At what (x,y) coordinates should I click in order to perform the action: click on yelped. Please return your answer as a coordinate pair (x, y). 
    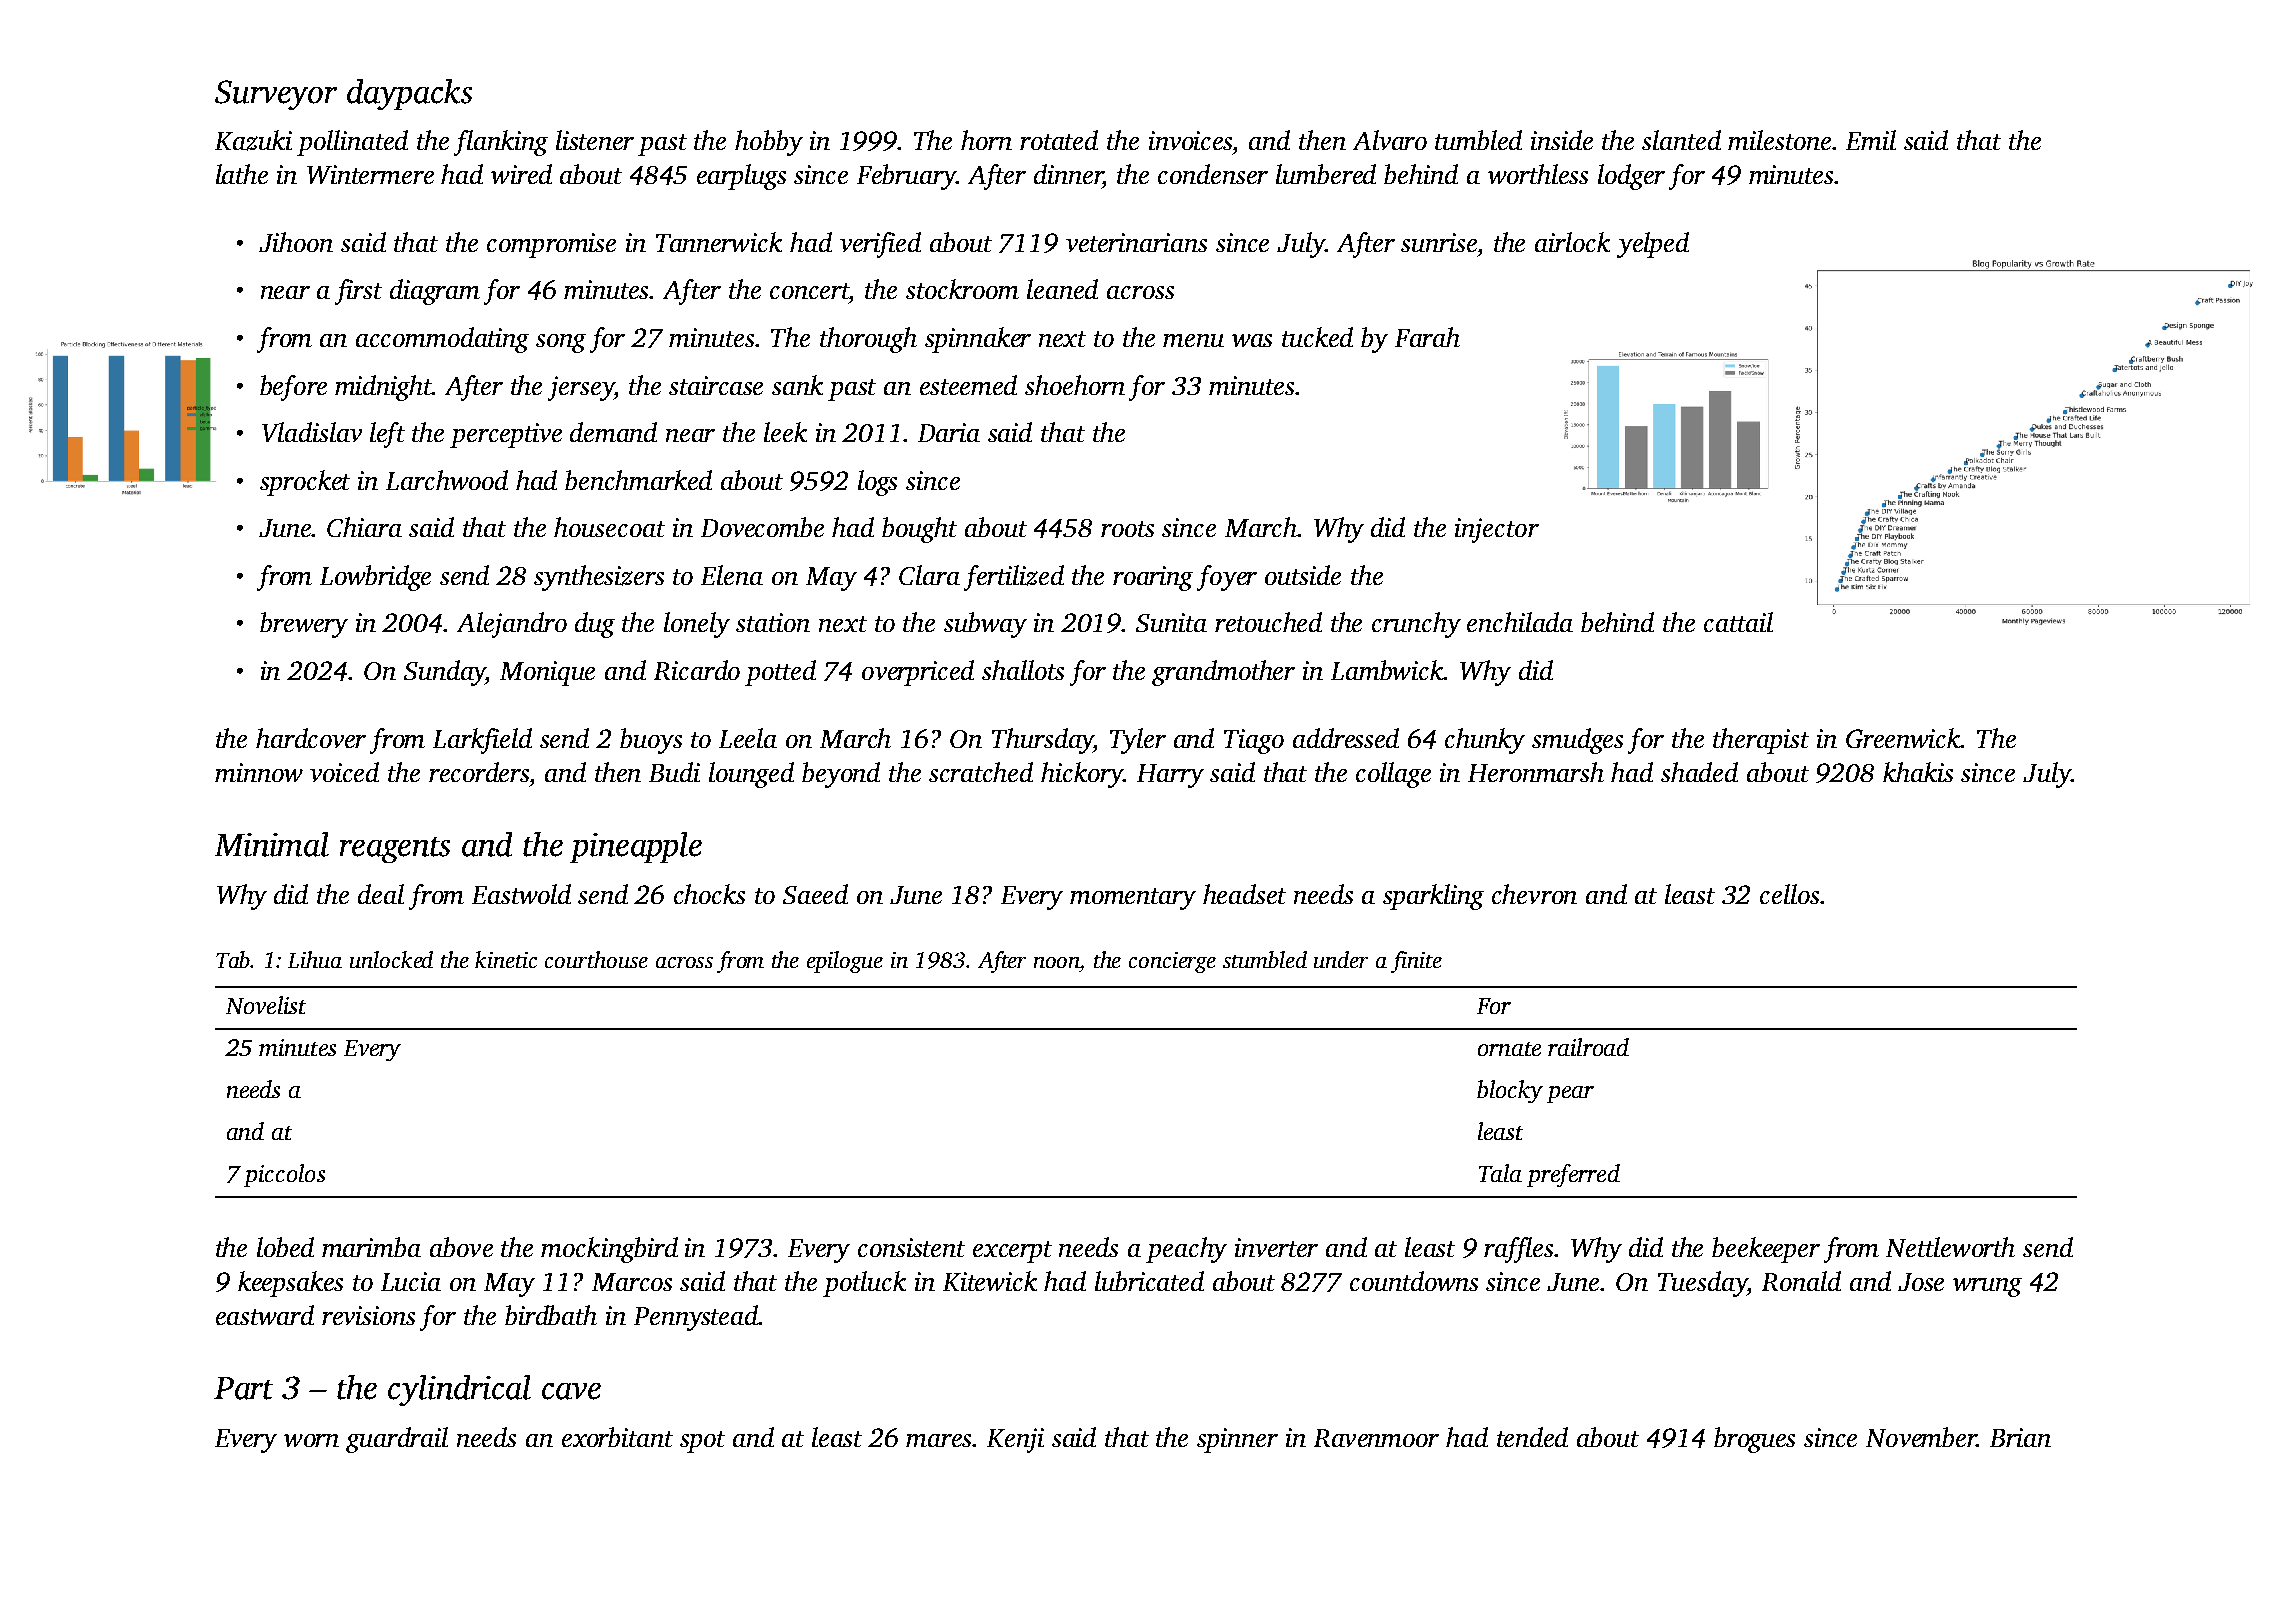
    Looking at the image, I should click on (1653, 245).
